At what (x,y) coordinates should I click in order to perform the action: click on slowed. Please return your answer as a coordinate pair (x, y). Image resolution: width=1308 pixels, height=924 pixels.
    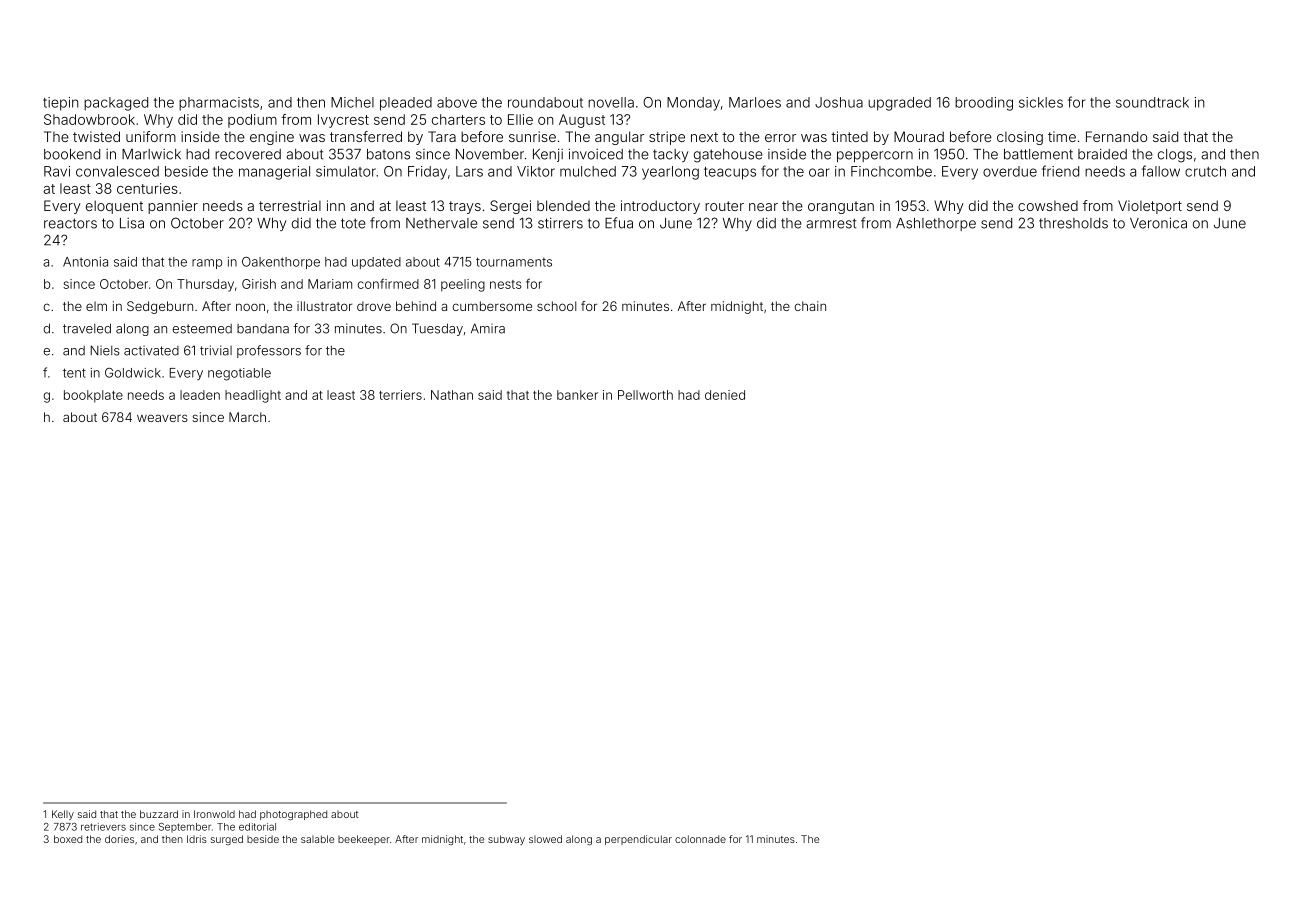
    Looking at the image, I should click on (545, 839).
